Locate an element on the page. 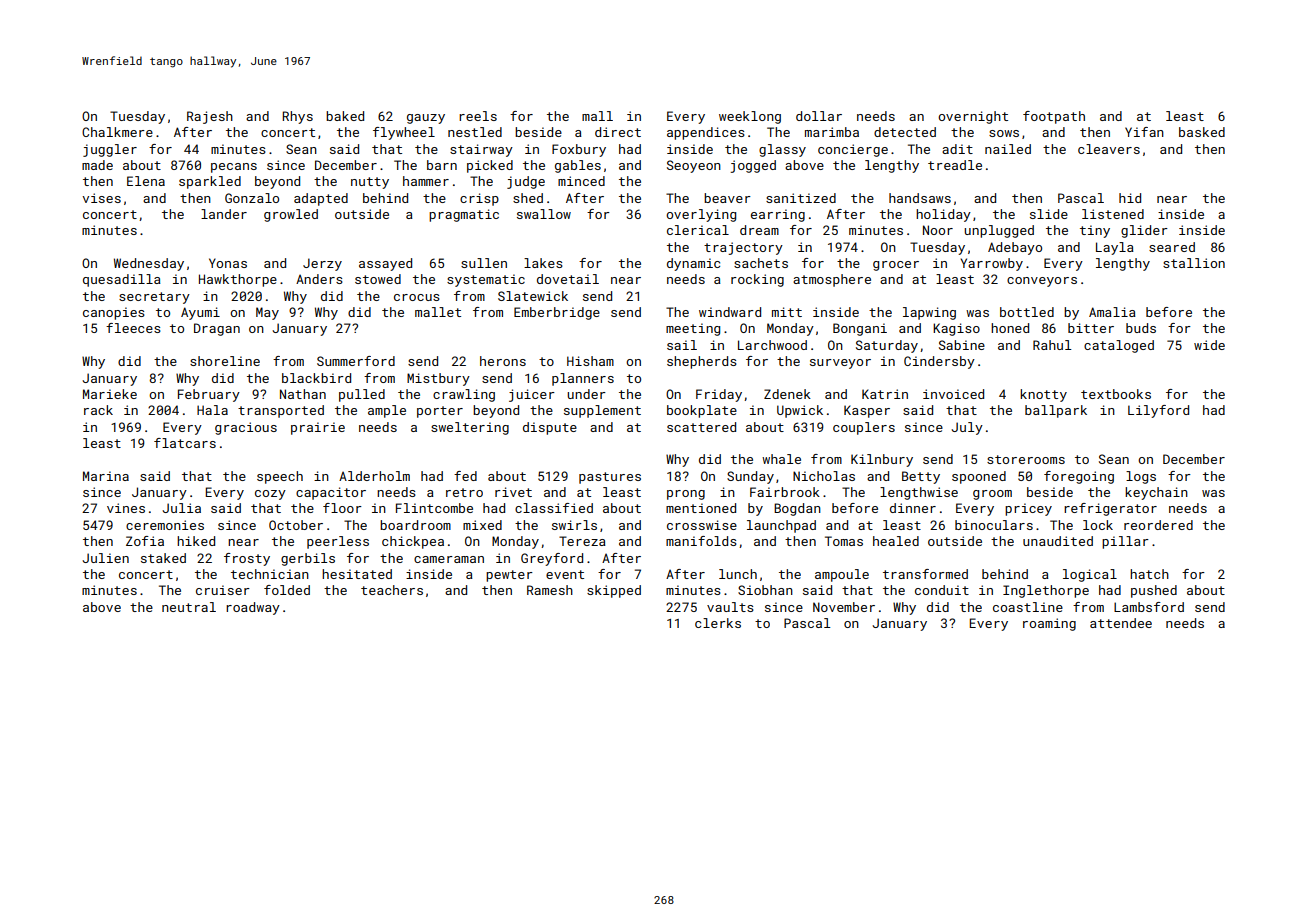 The image size is (1308, 924). gauzy is located at coordinates (426, 119).
